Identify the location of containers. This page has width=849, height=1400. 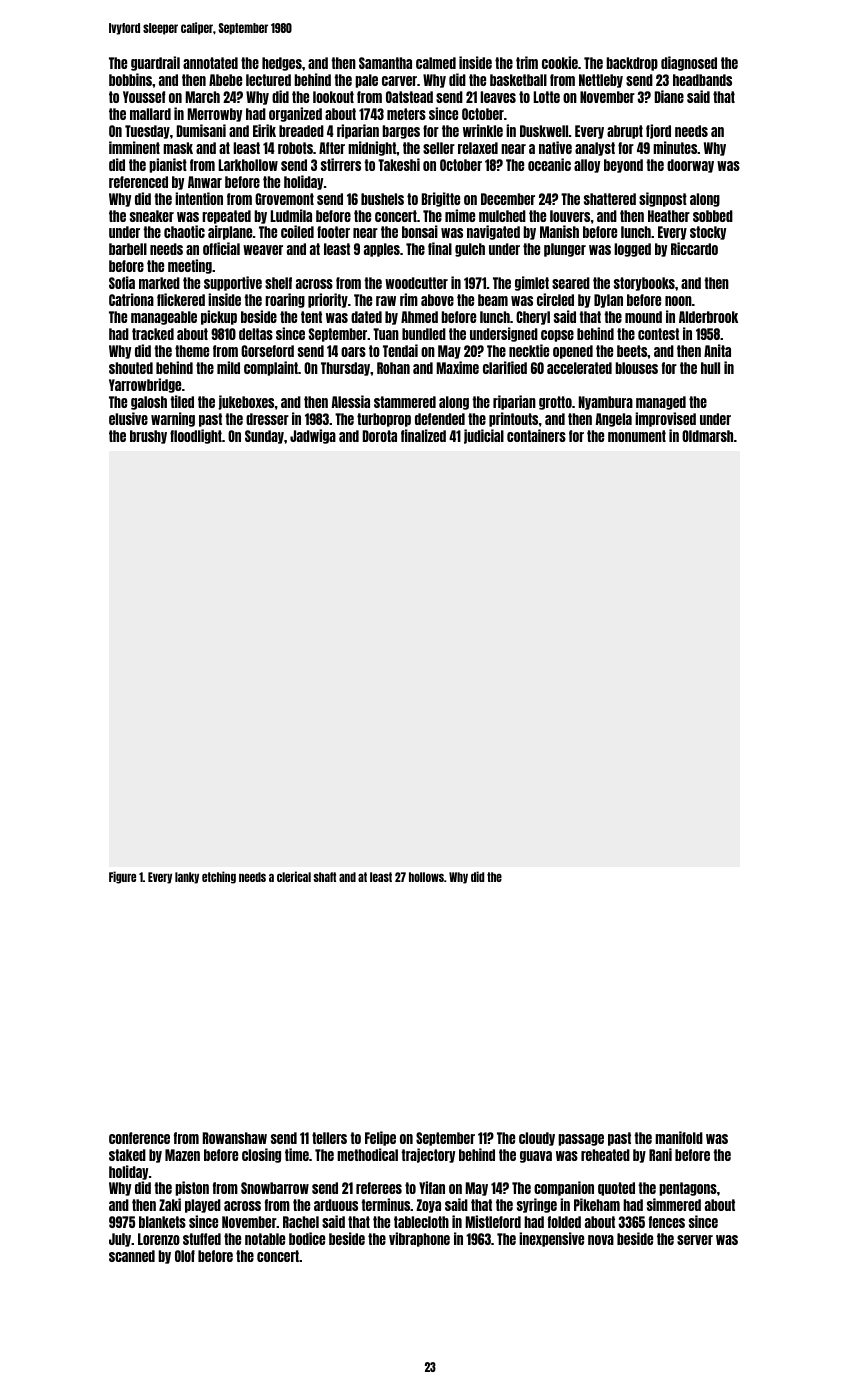
(536, 435).
